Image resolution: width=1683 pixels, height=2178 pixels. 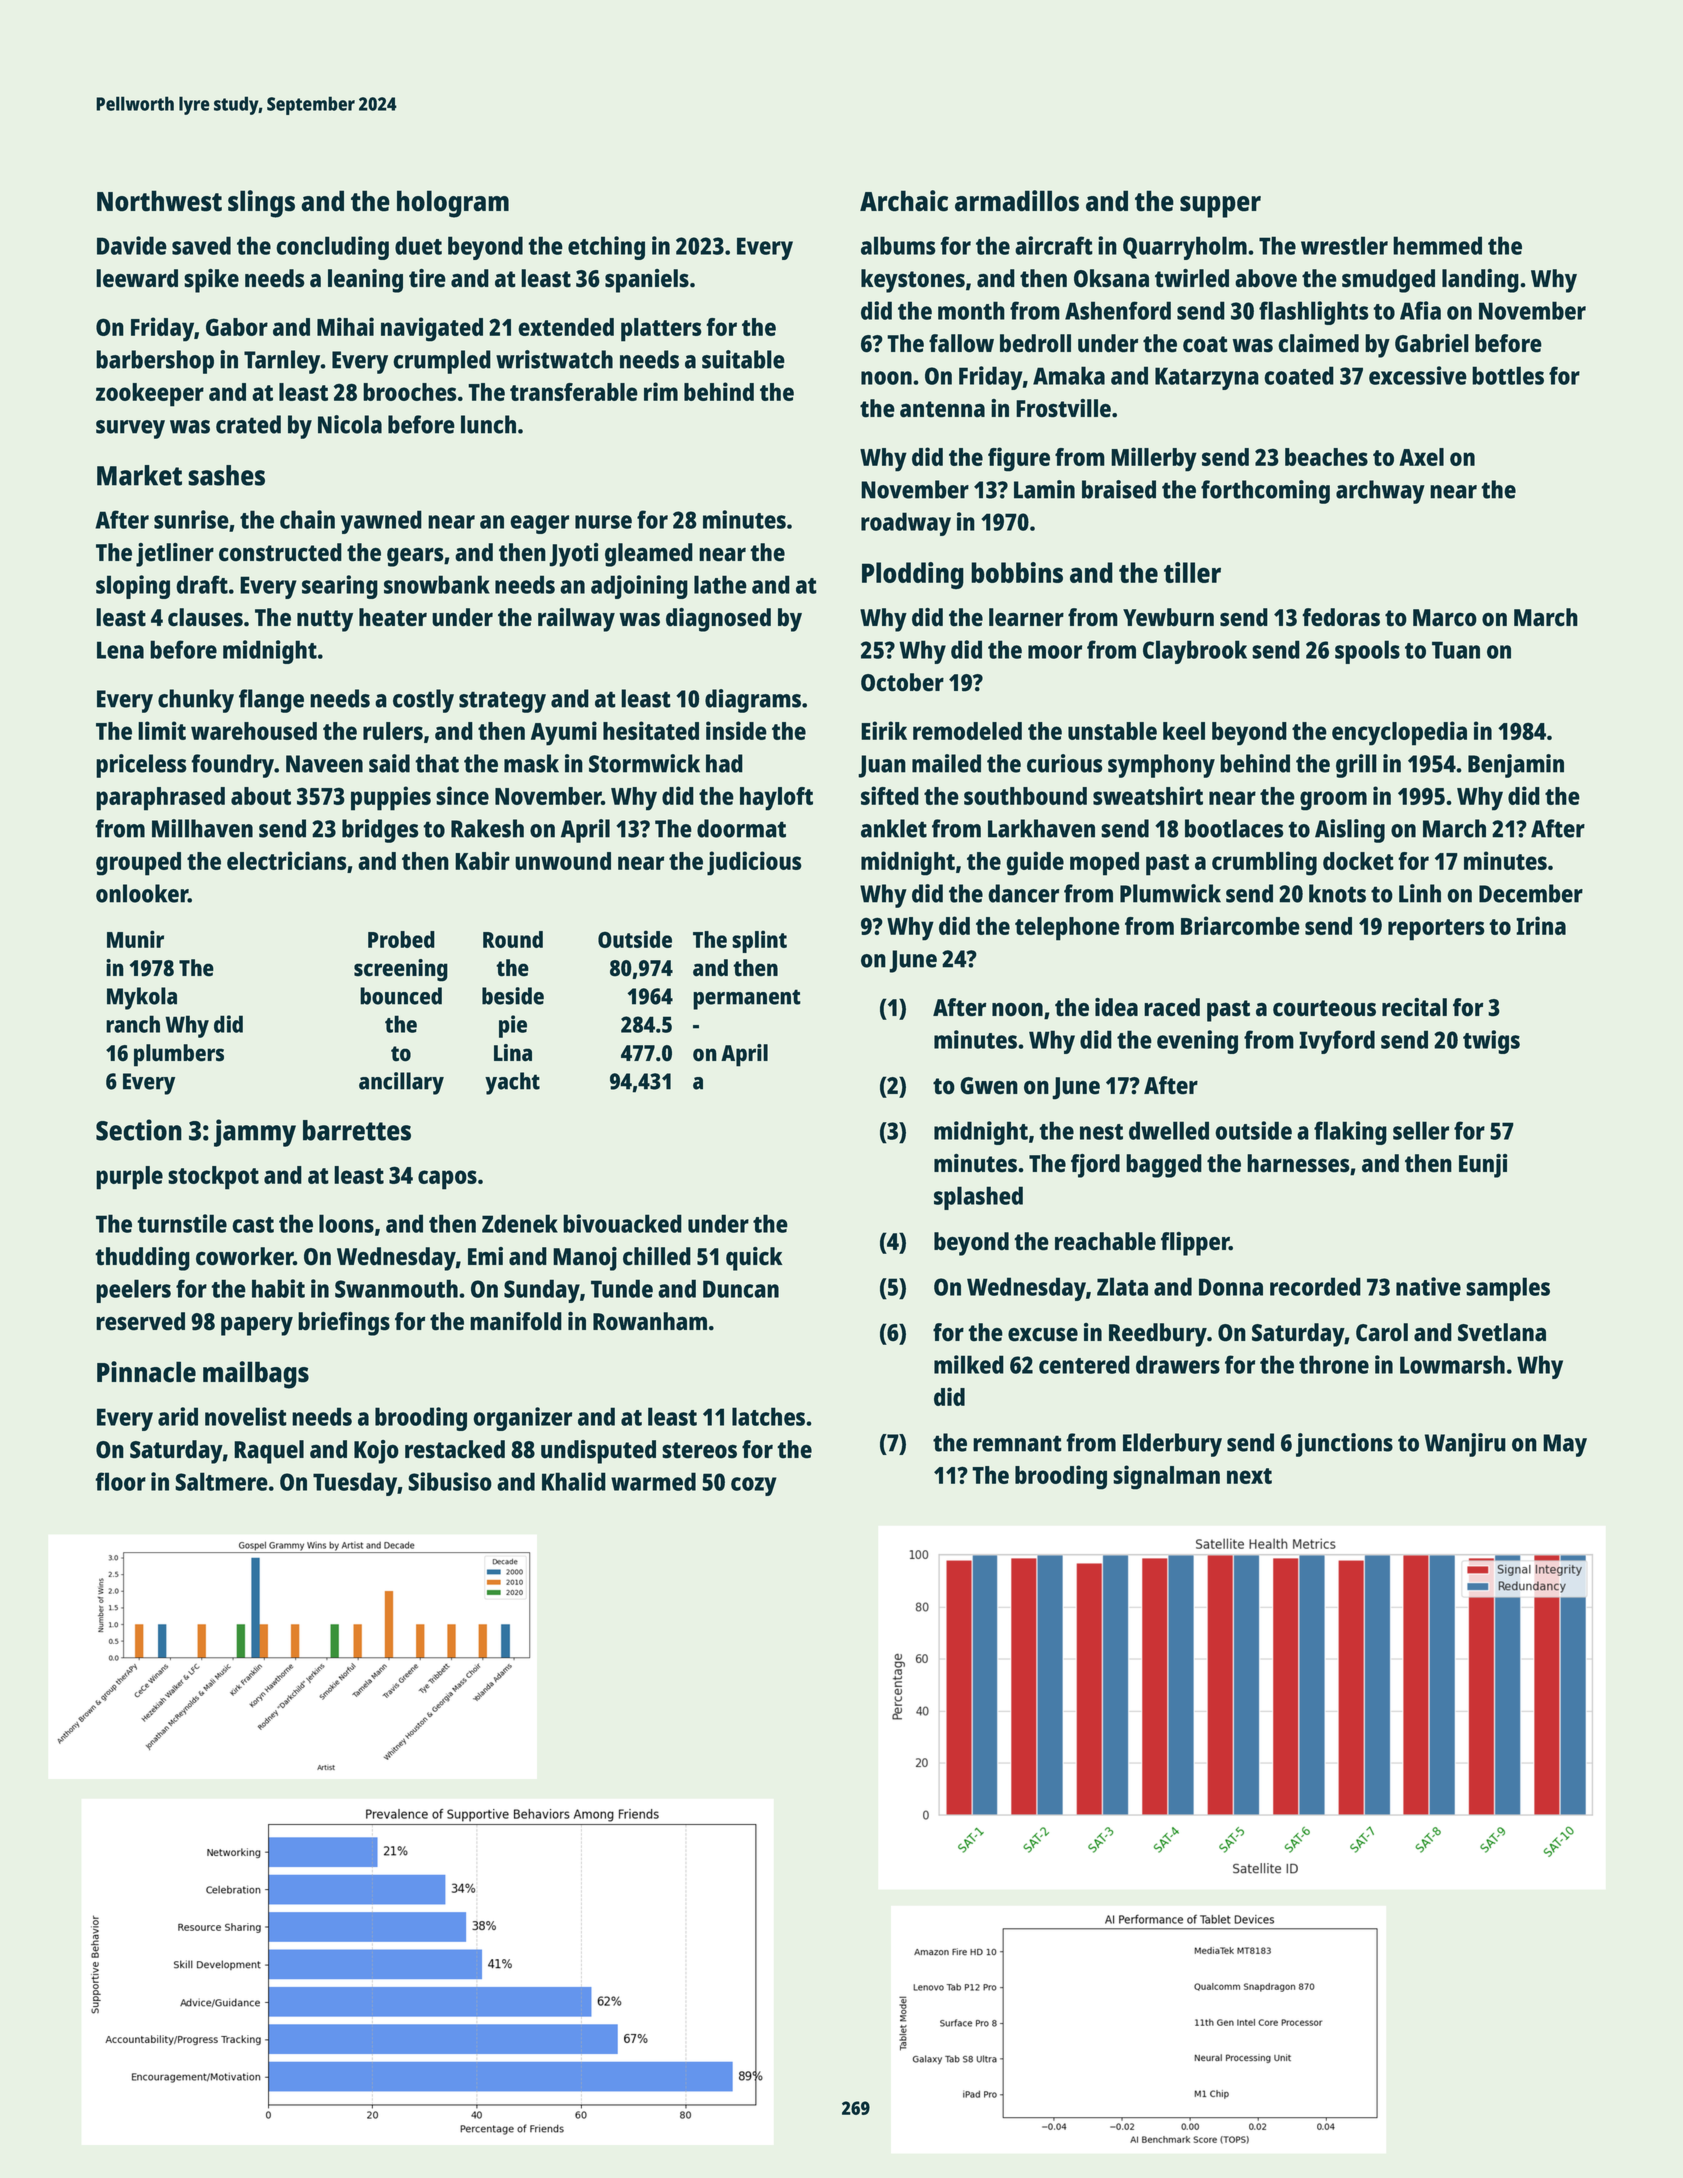 I want to click on claimed, so click(x=1318, y=343).
